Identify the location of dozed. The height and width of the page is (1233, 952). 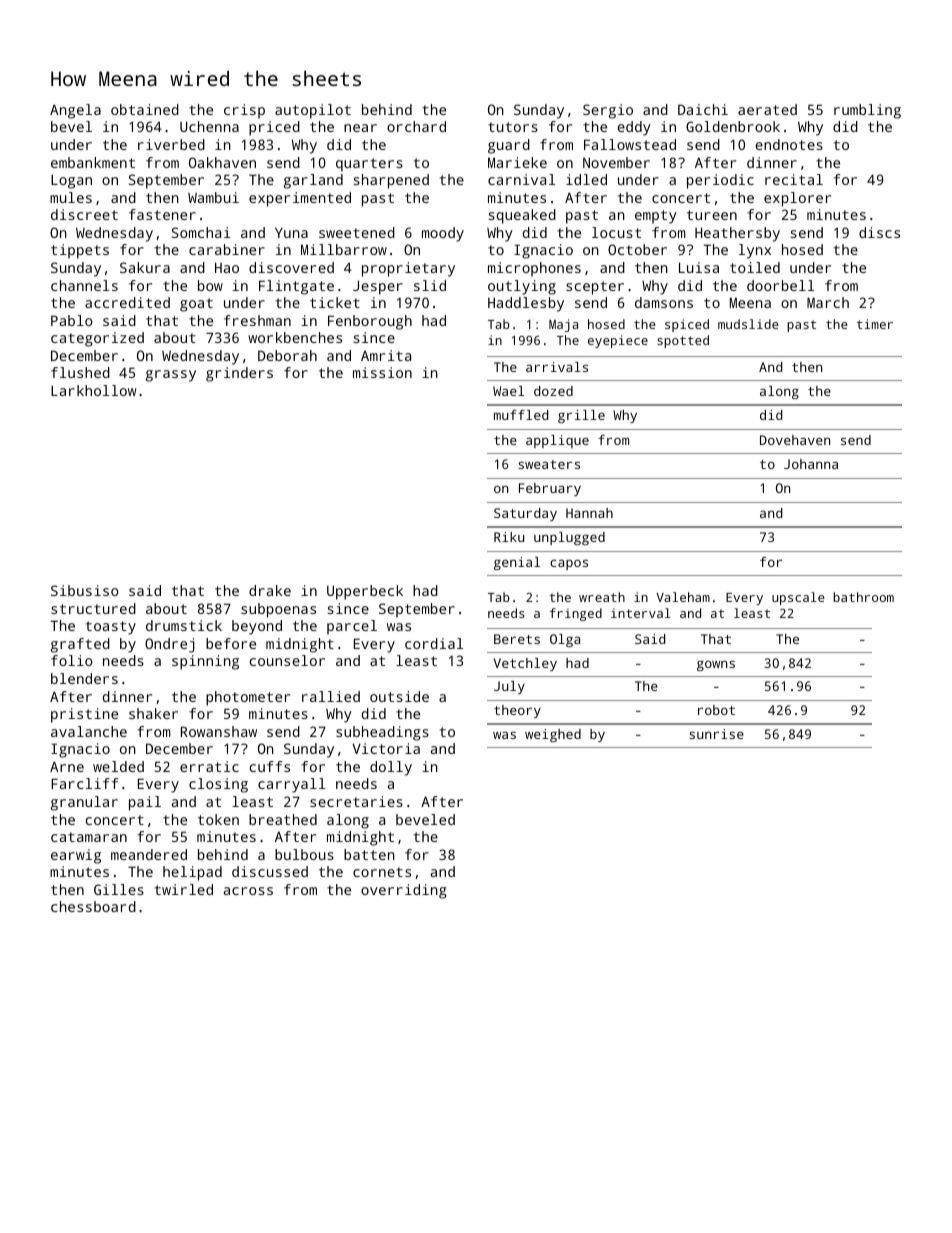
(553, 391).
